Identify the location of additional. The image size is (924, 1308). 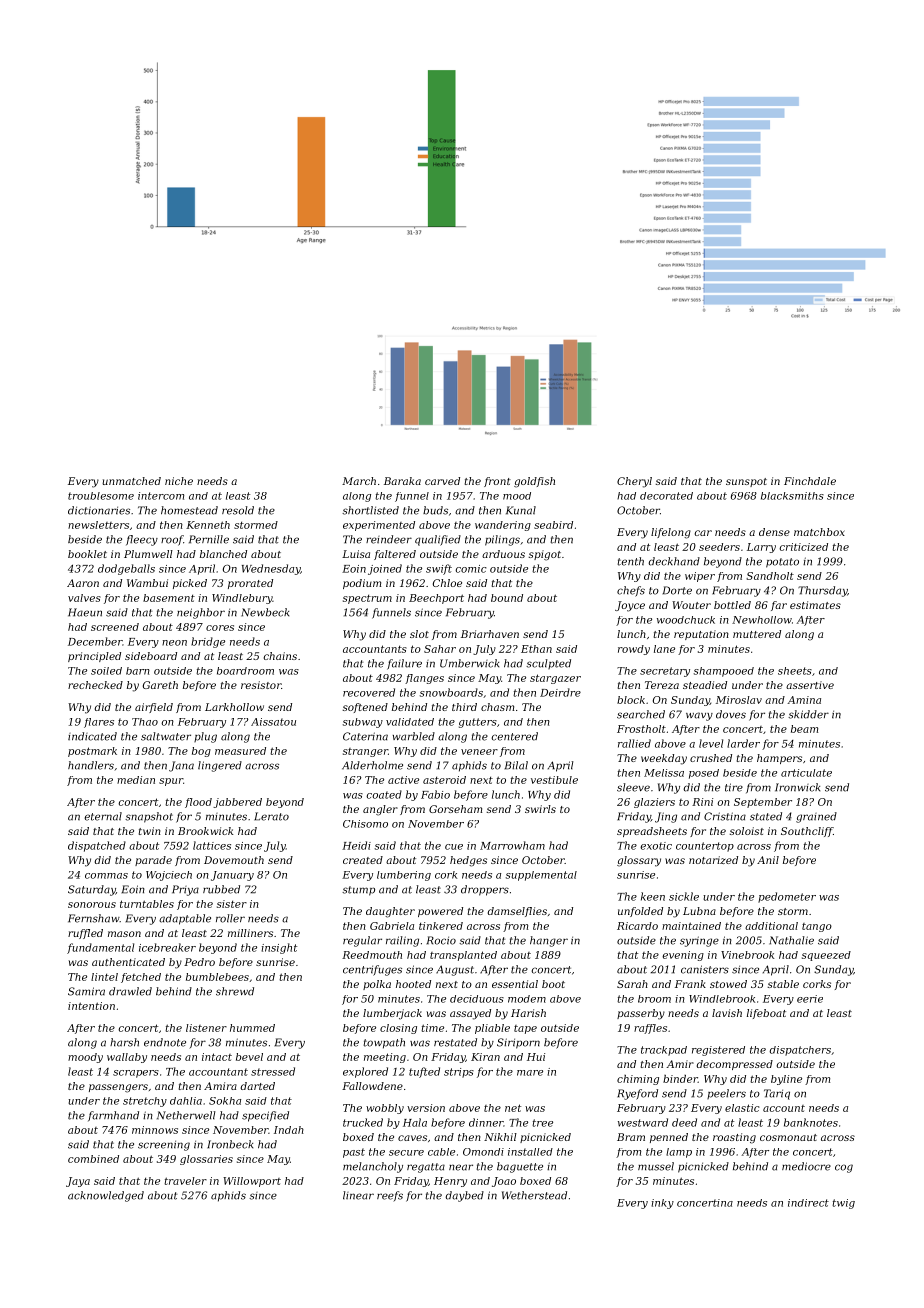
(771, 926).
